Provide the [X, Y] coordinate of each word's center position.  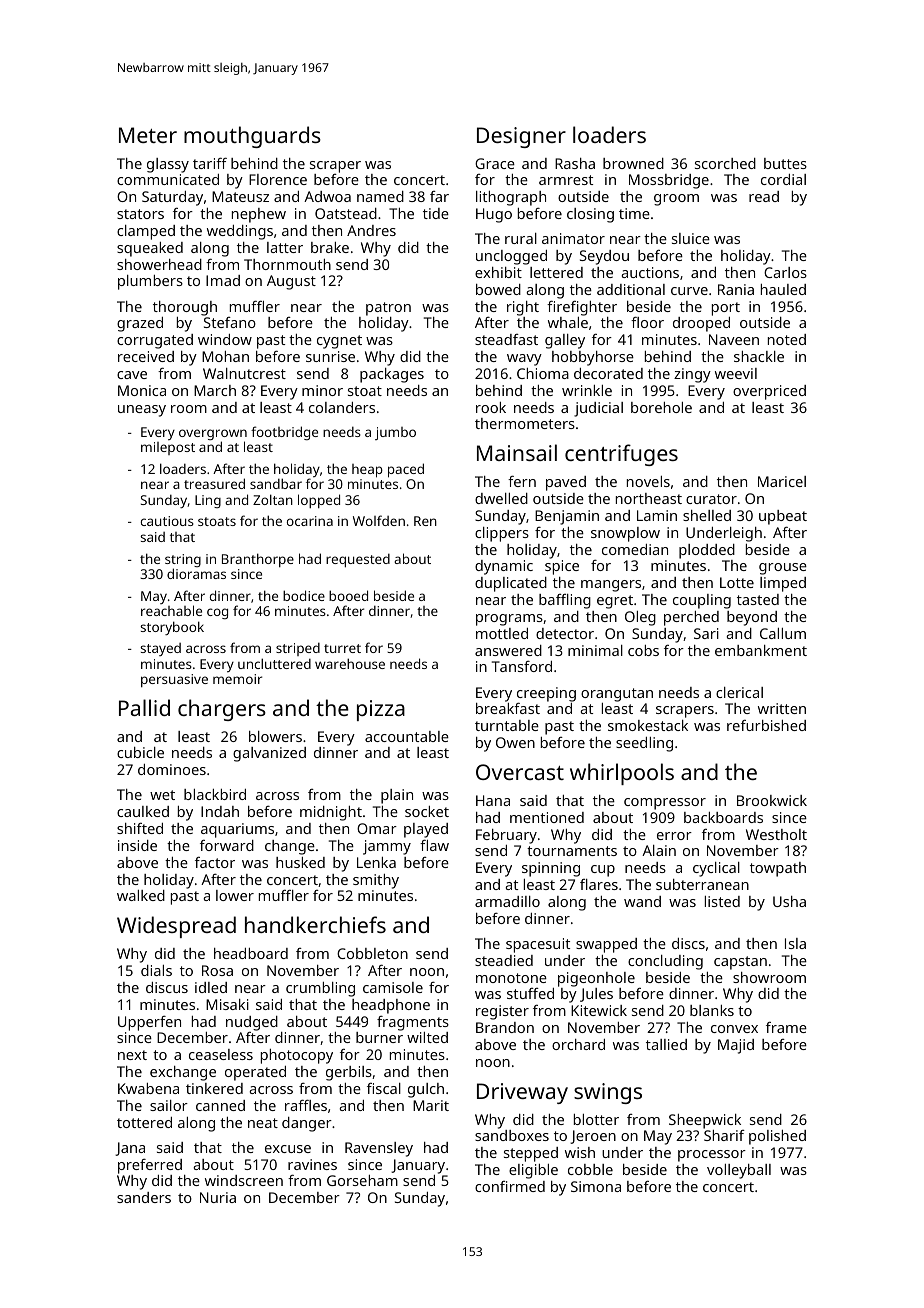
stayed [160, 649]
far [439, 196]
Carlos [785, 272]
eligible [533, 1171]
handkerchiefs [315, 924]
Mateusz [240, 196]
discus [167, 987]
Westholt [776, 834]
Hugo [494, 215]
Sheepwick [705, 1121]
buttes [785, 163]
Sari [706, 633]
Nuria [218, 1197]
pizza [381, 710]
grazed [140, 324]
